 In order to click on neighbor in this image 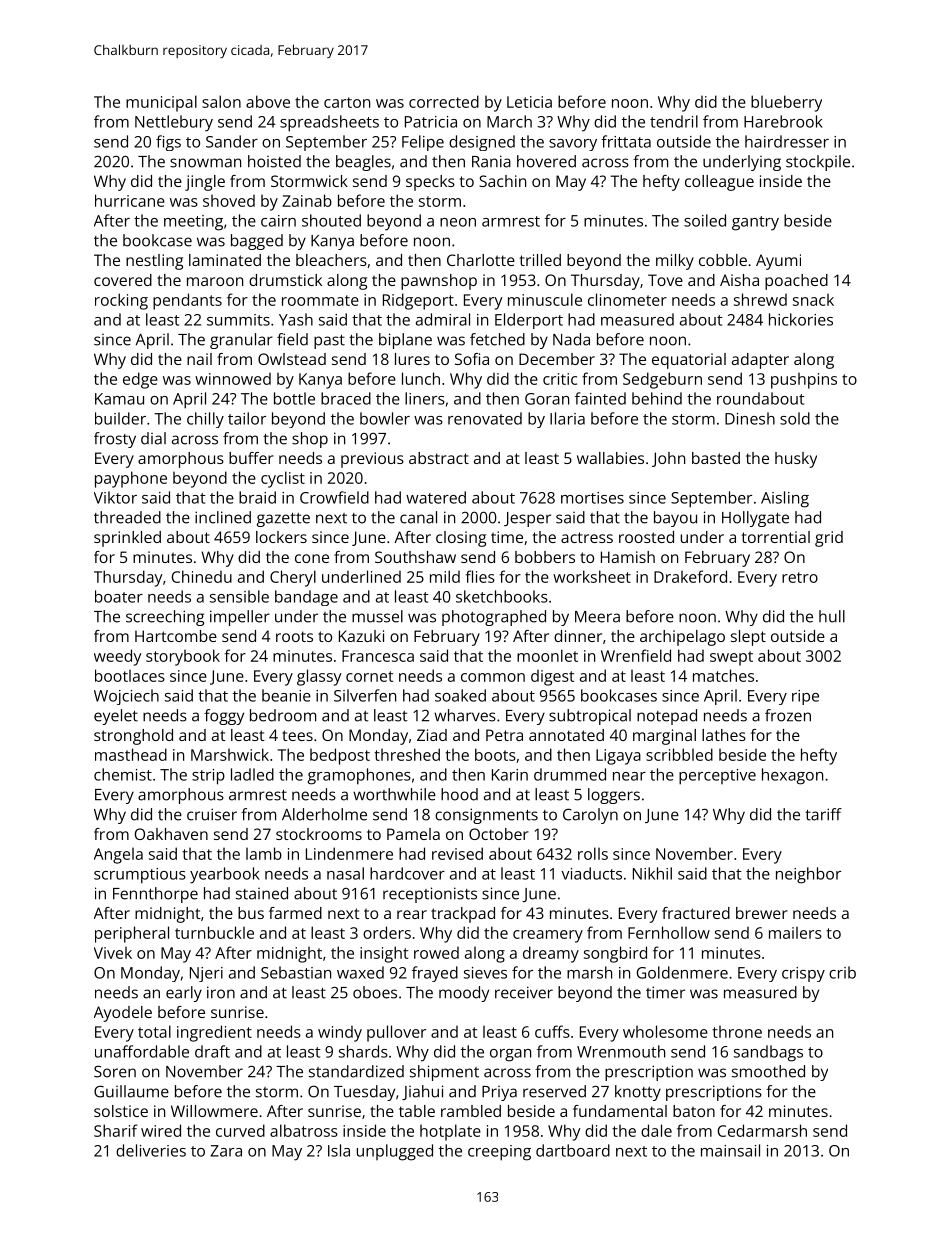, I will do `click(808, 875)`.
